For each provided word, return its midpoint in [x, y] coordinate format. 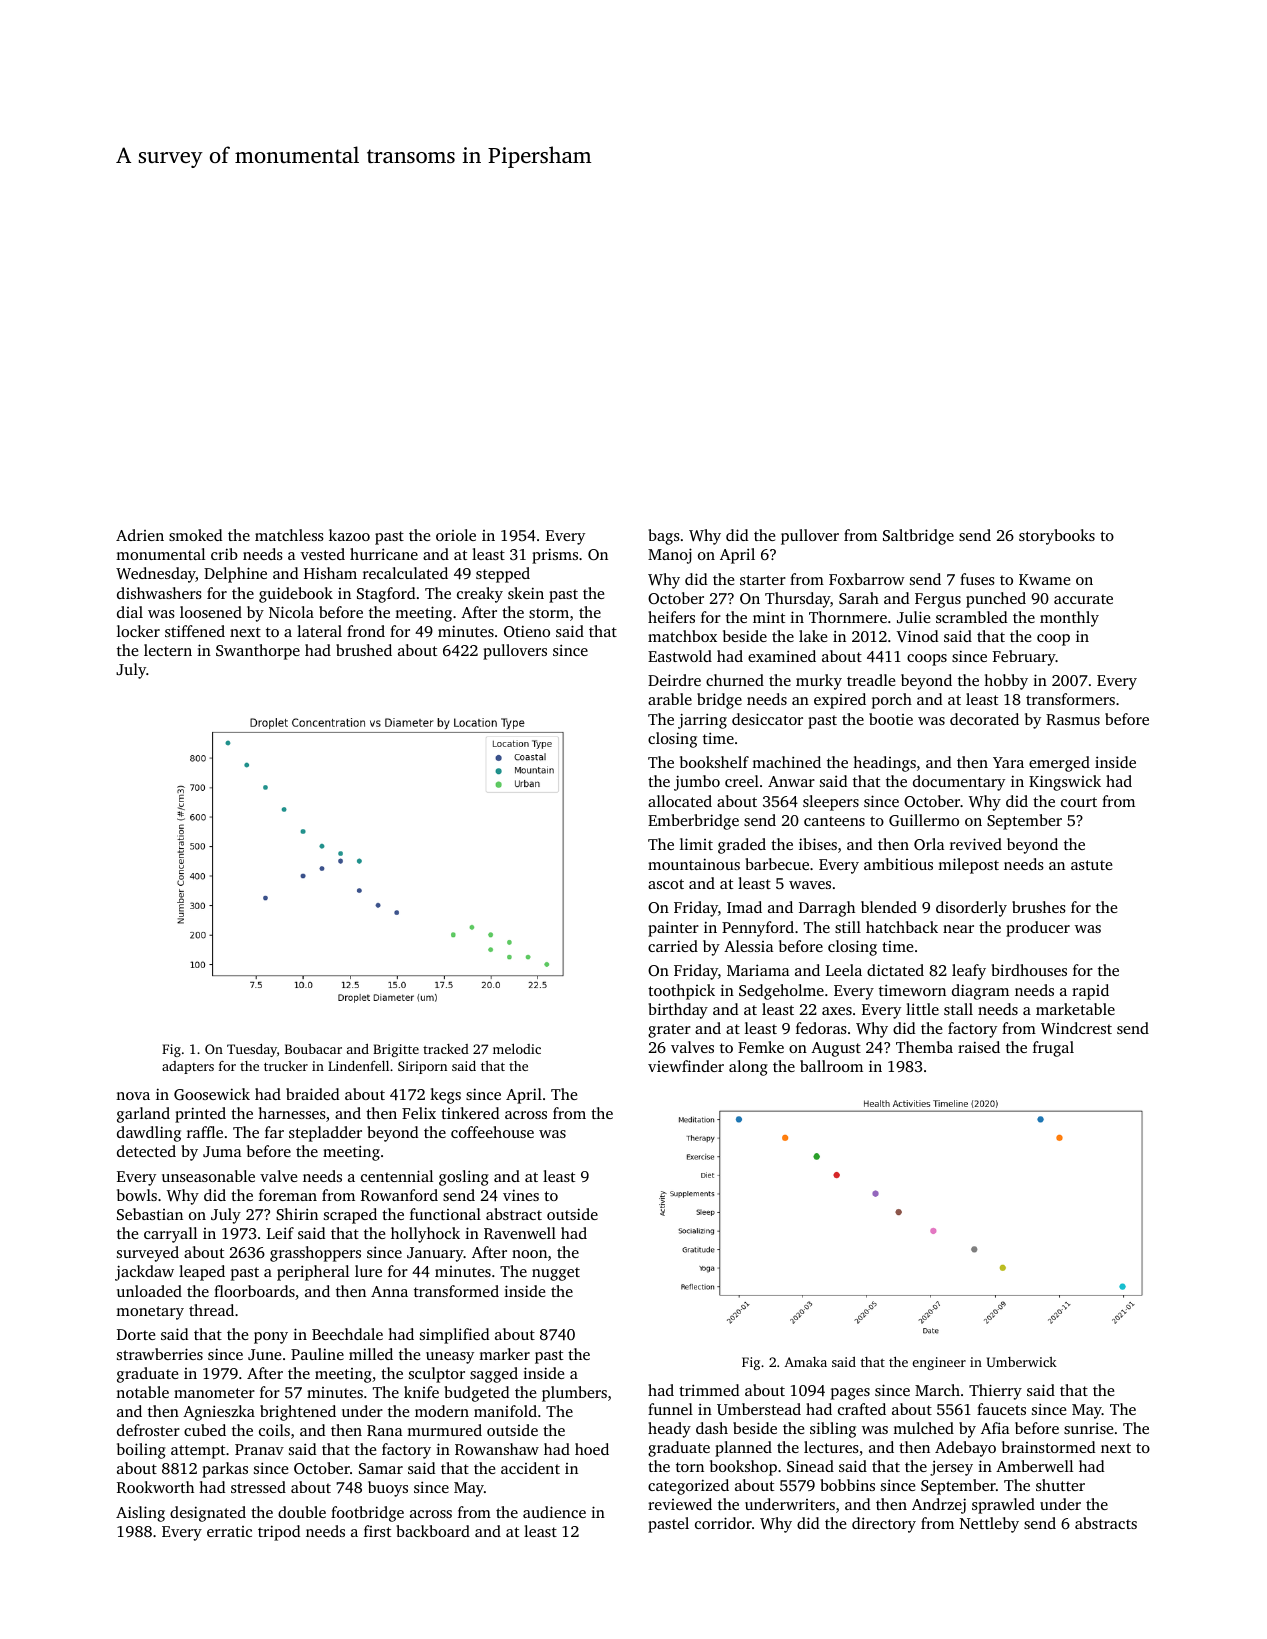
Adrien [140, 535]
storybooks [1057, 537]
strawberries [160, 1354]
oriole [456, 535]
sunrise [1088, 1428]
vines [521, 1195]
